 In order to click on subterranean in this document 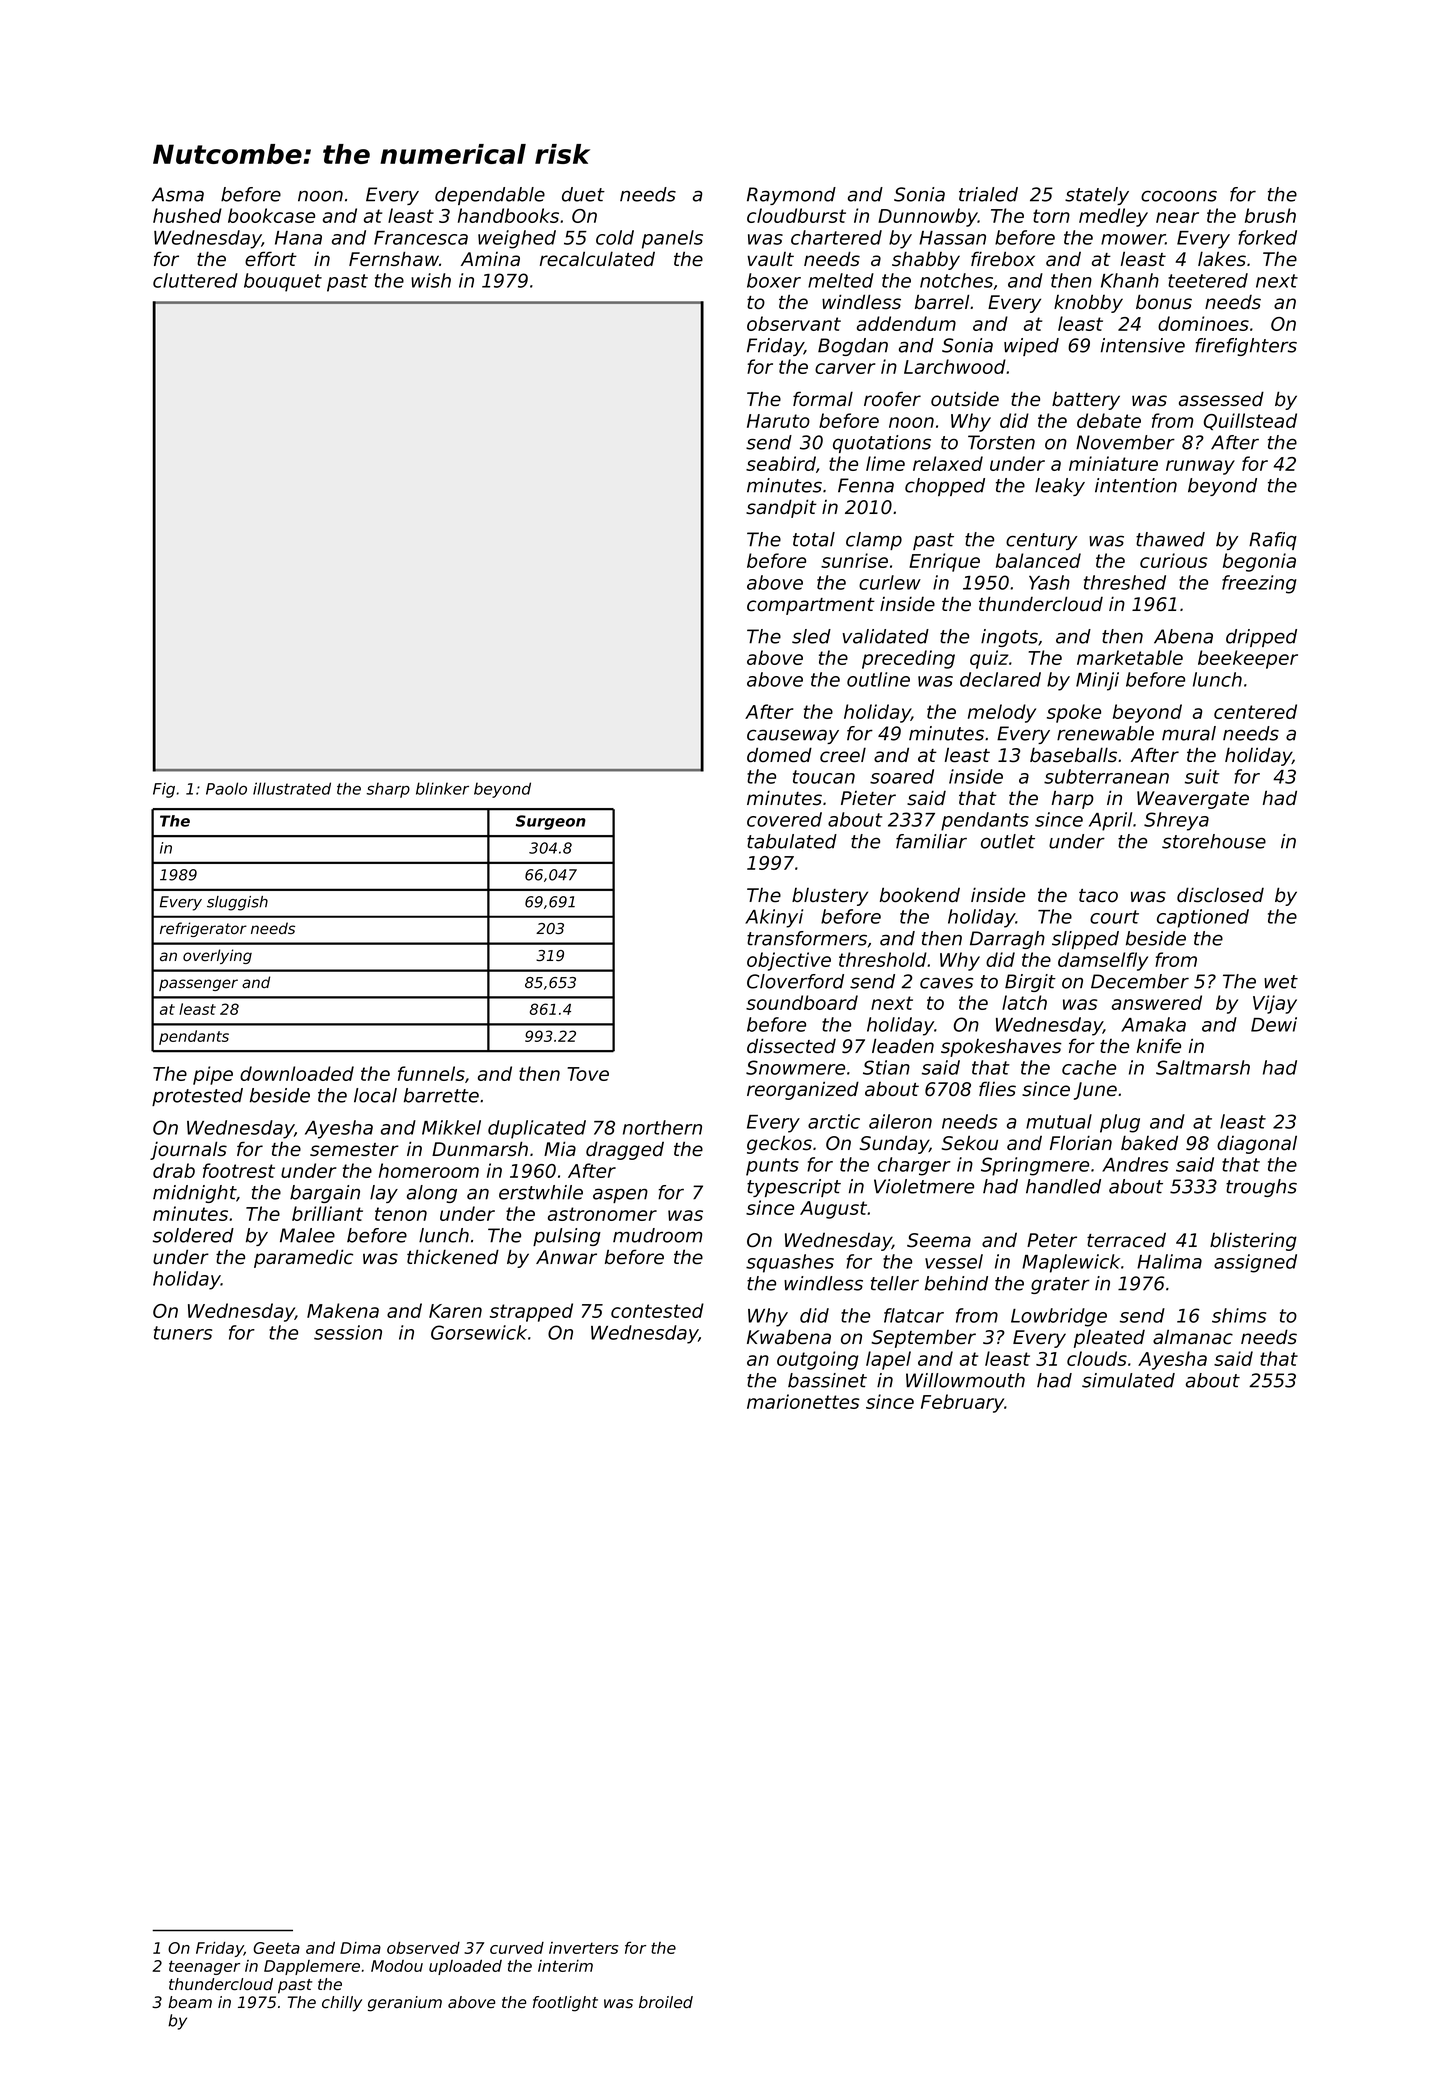, I will do `click(1106, 776)`.
